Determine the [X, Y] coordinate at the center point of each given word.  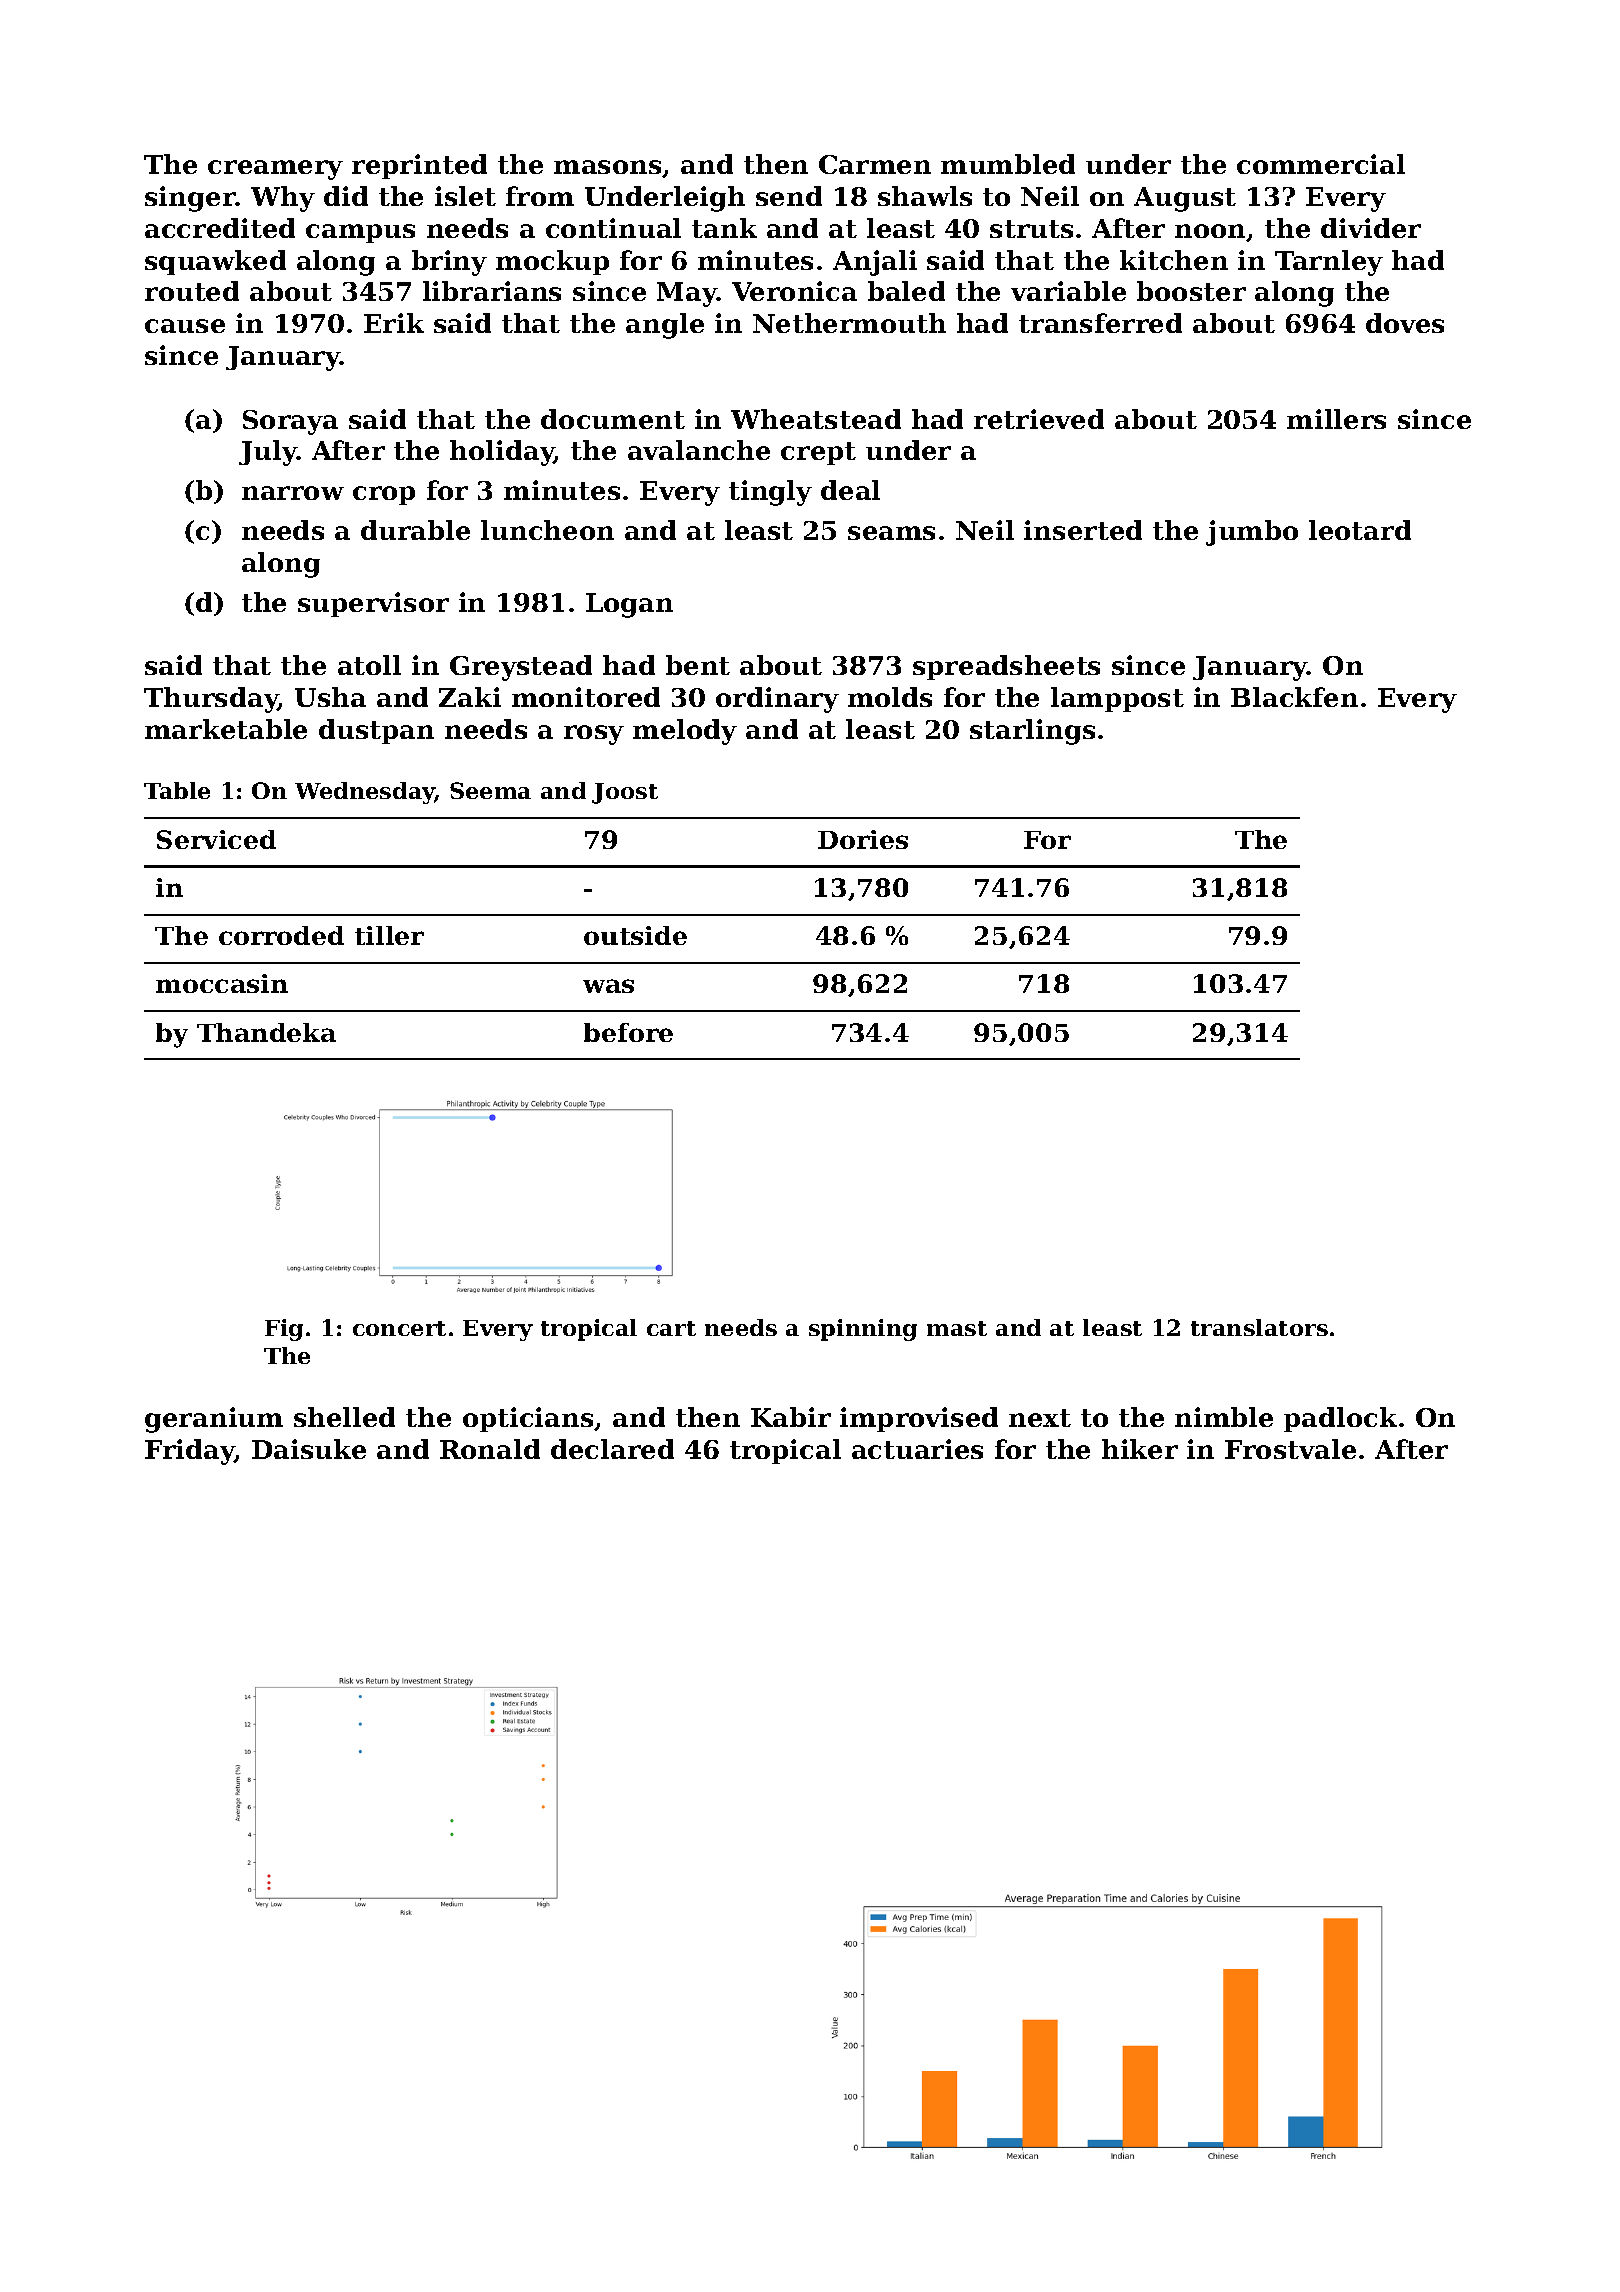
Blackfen [1294, 697]
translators [1259, 1327]
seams [891, 533]
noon [1210, 231]
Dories [863, 839]
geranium [214, 1420]
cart [671, 1328]
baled [906, 291]
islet [465, 196]
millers [1336, 419]
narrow [293, 493]
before [628, 1032]
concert [399, 1328]
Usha [330, 697]
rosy [594, 735]
